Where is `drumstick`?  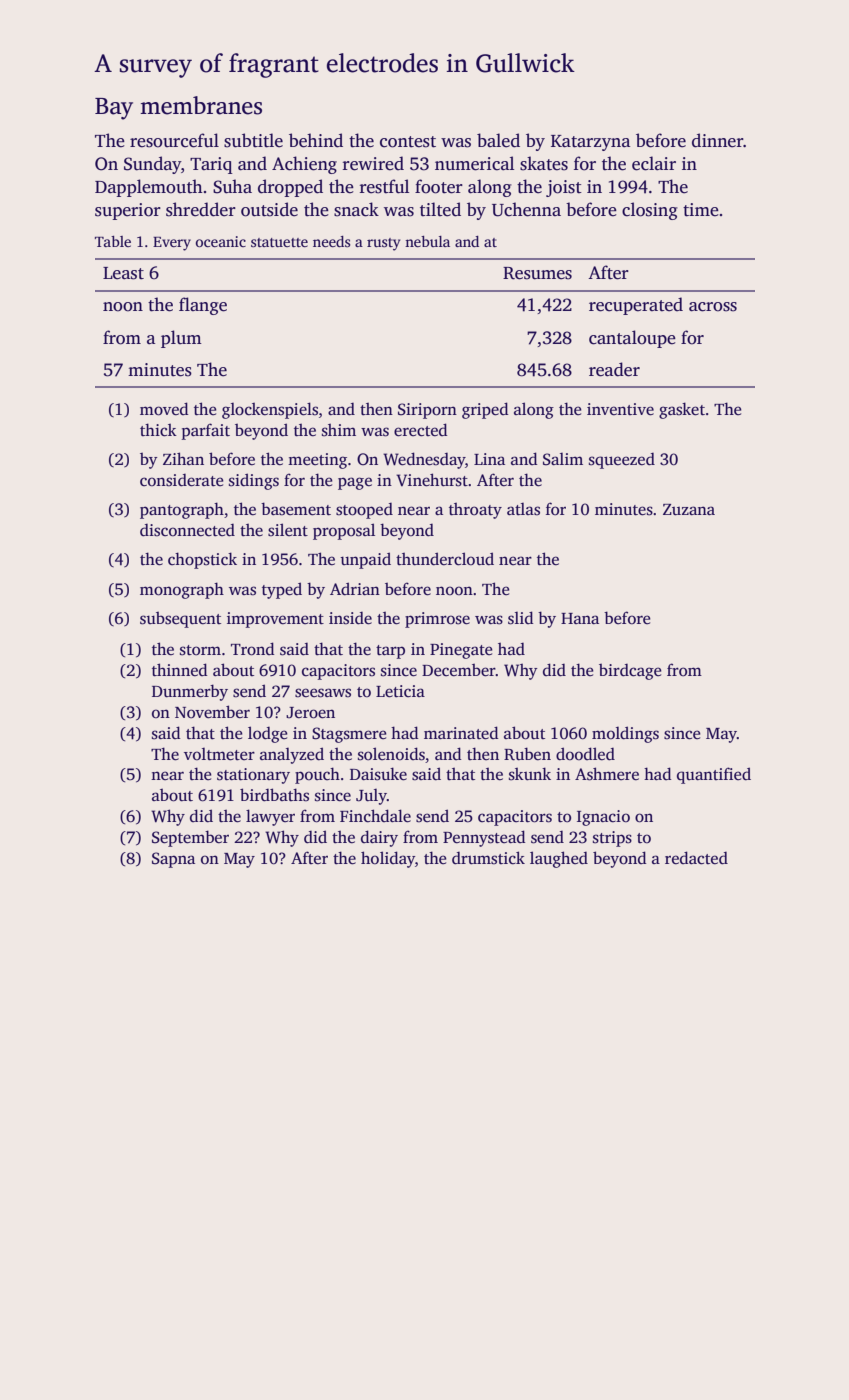
drumstick is located at coordinates (488, 858).
